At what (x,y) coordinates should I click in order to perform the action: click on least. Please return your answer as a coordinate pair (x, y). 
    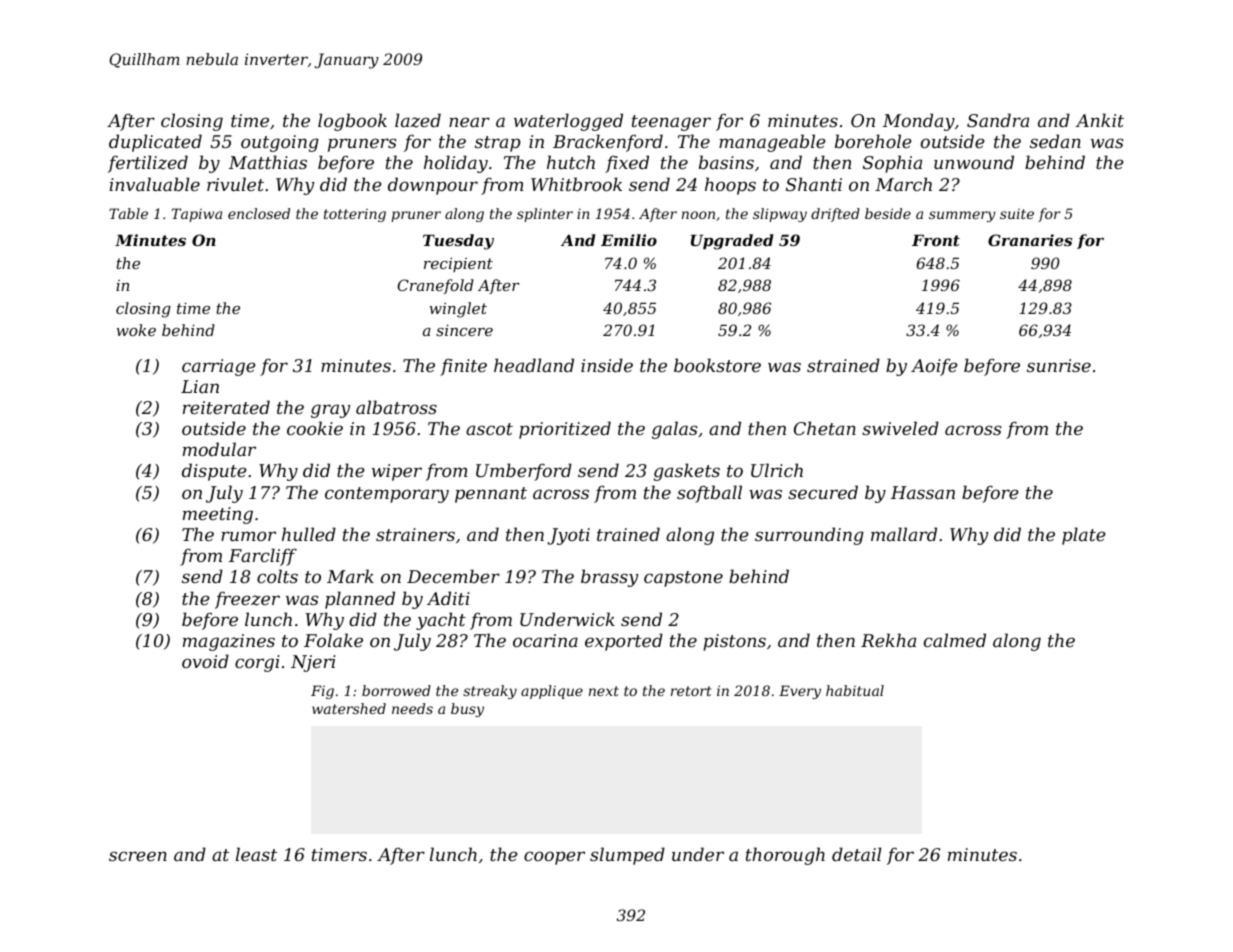
    Looking at the image, I should click on (256, 854).
